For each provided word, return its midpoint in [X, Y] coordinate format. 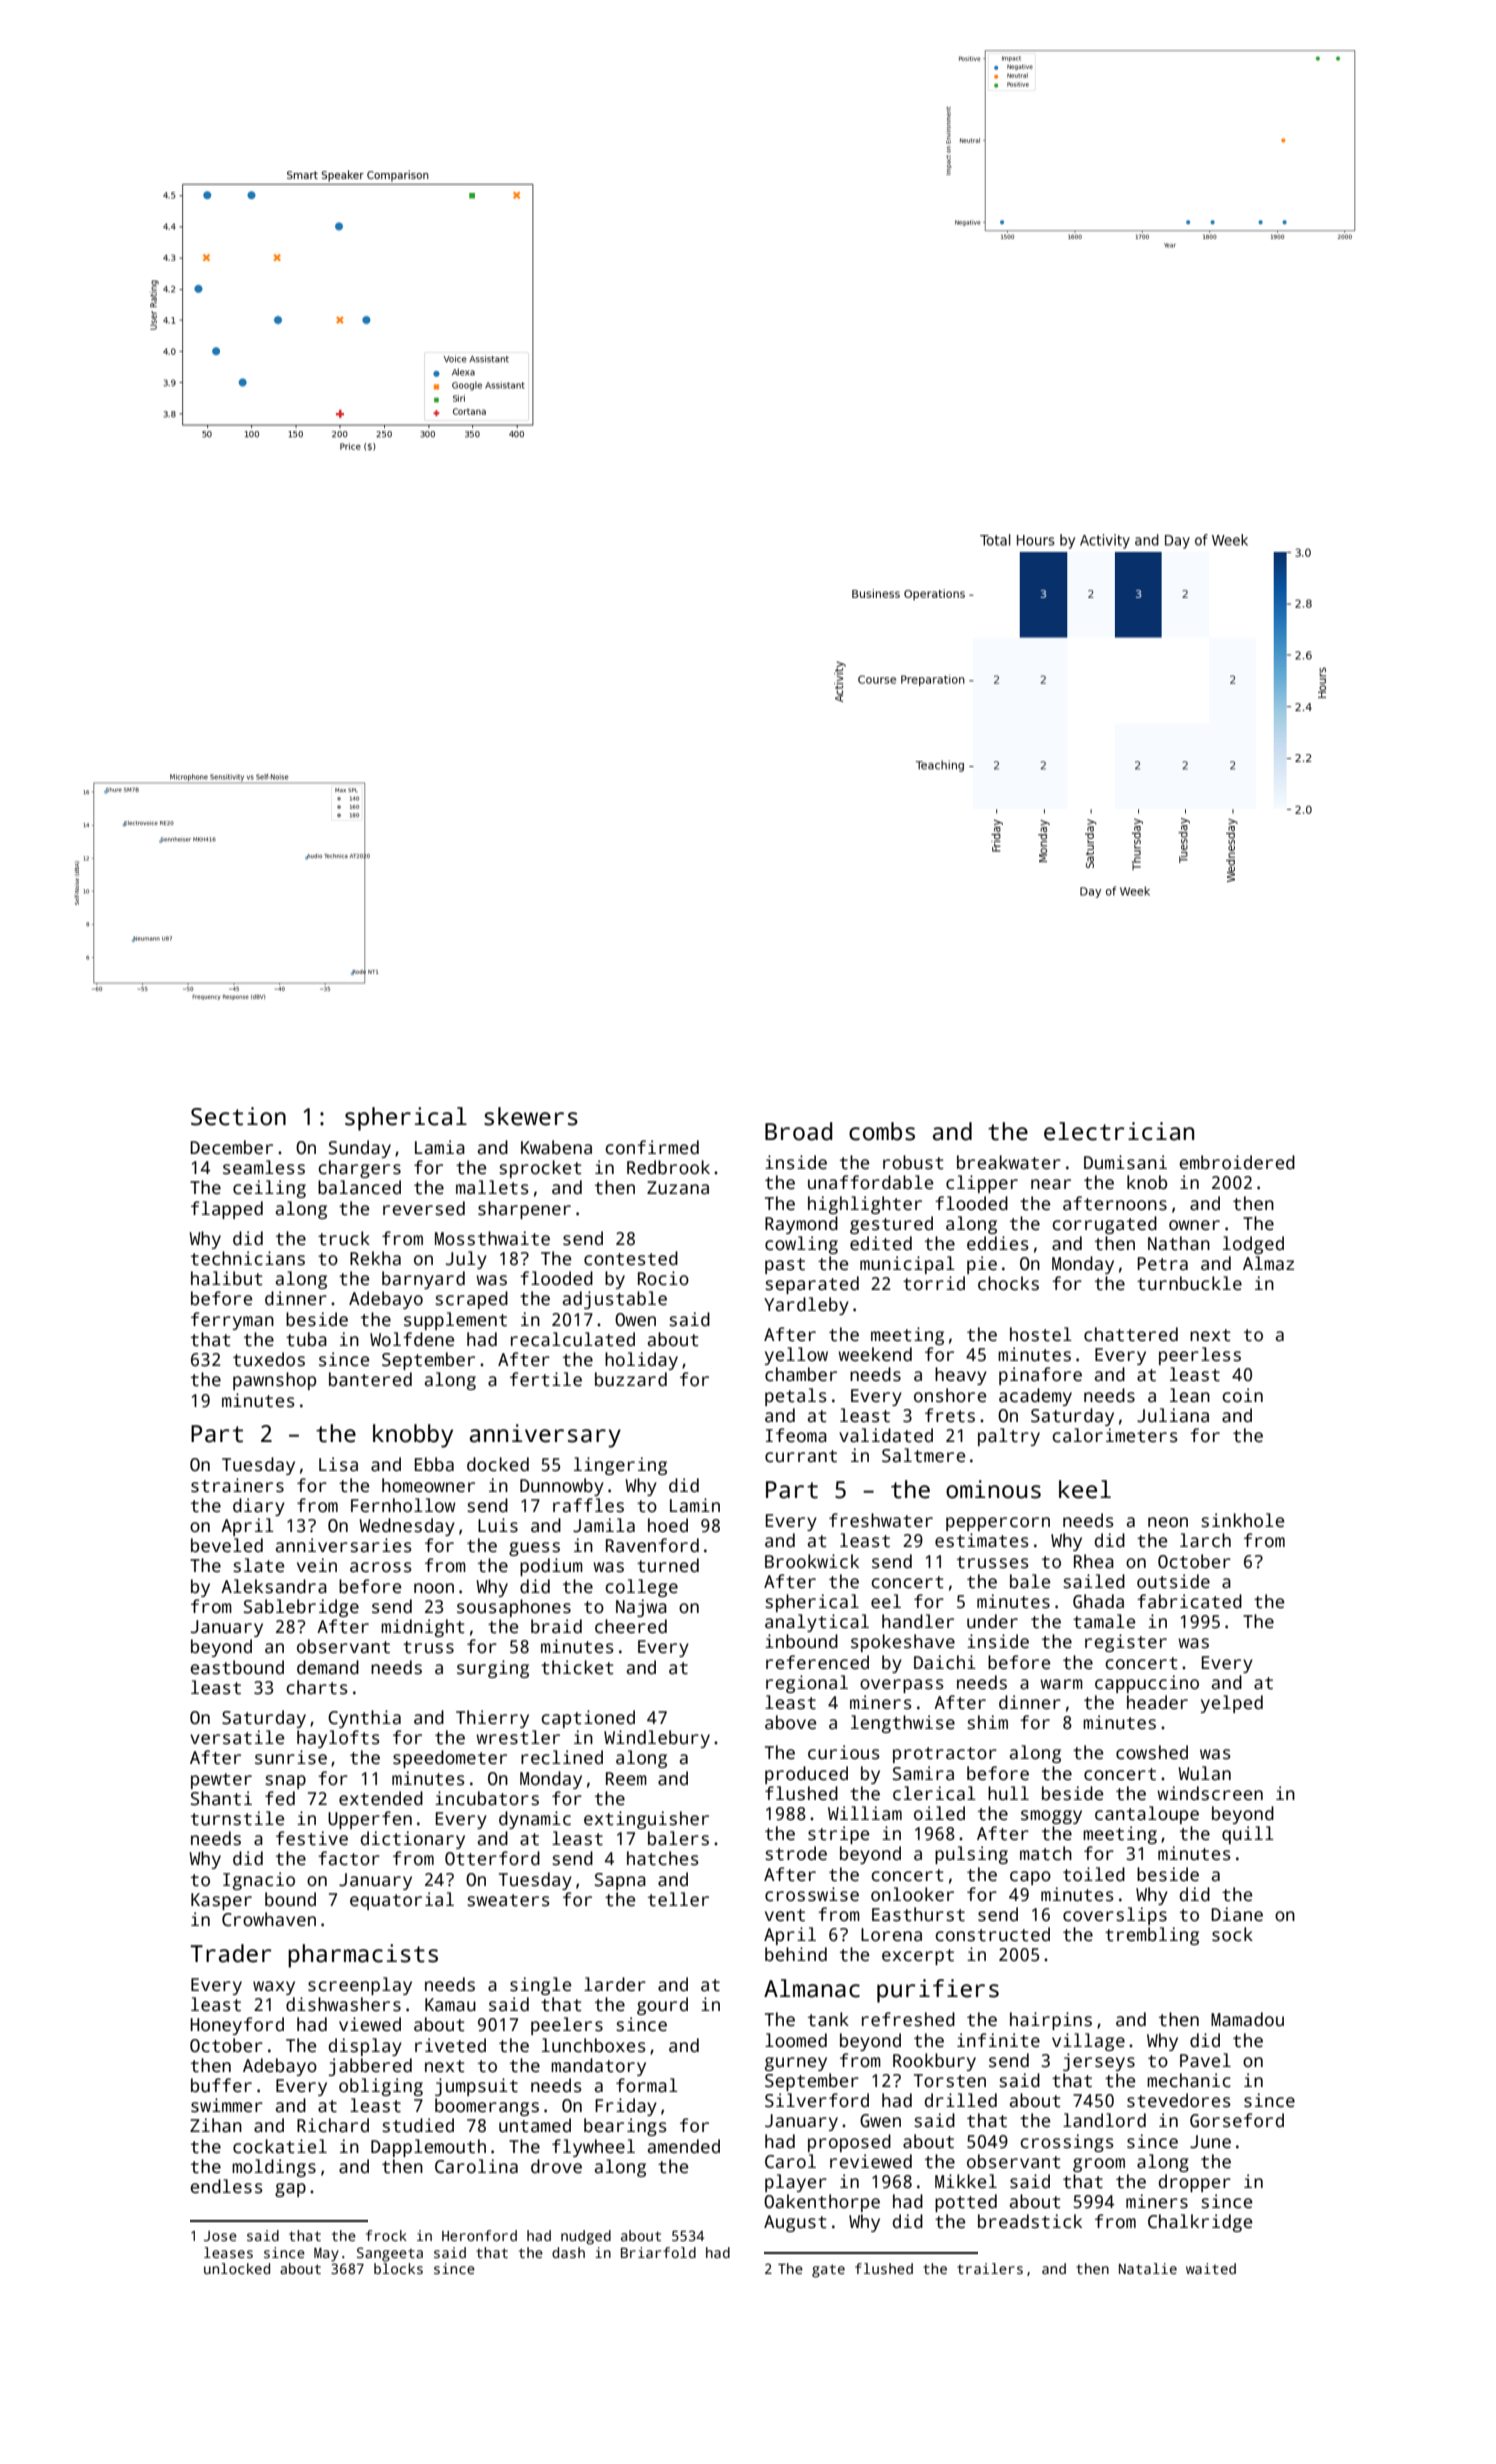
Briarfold [658, 2252]
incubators [487, 1798]
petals [796, 1397]
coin [1242, 1395]
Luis [498, 1525]
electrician [1119, 1131]
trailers [990, 2268]
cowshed [1152, 1752]
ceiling [269, 1189]
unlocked [237, 2268]
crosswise [812, 1894]
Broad [798, 1131]
